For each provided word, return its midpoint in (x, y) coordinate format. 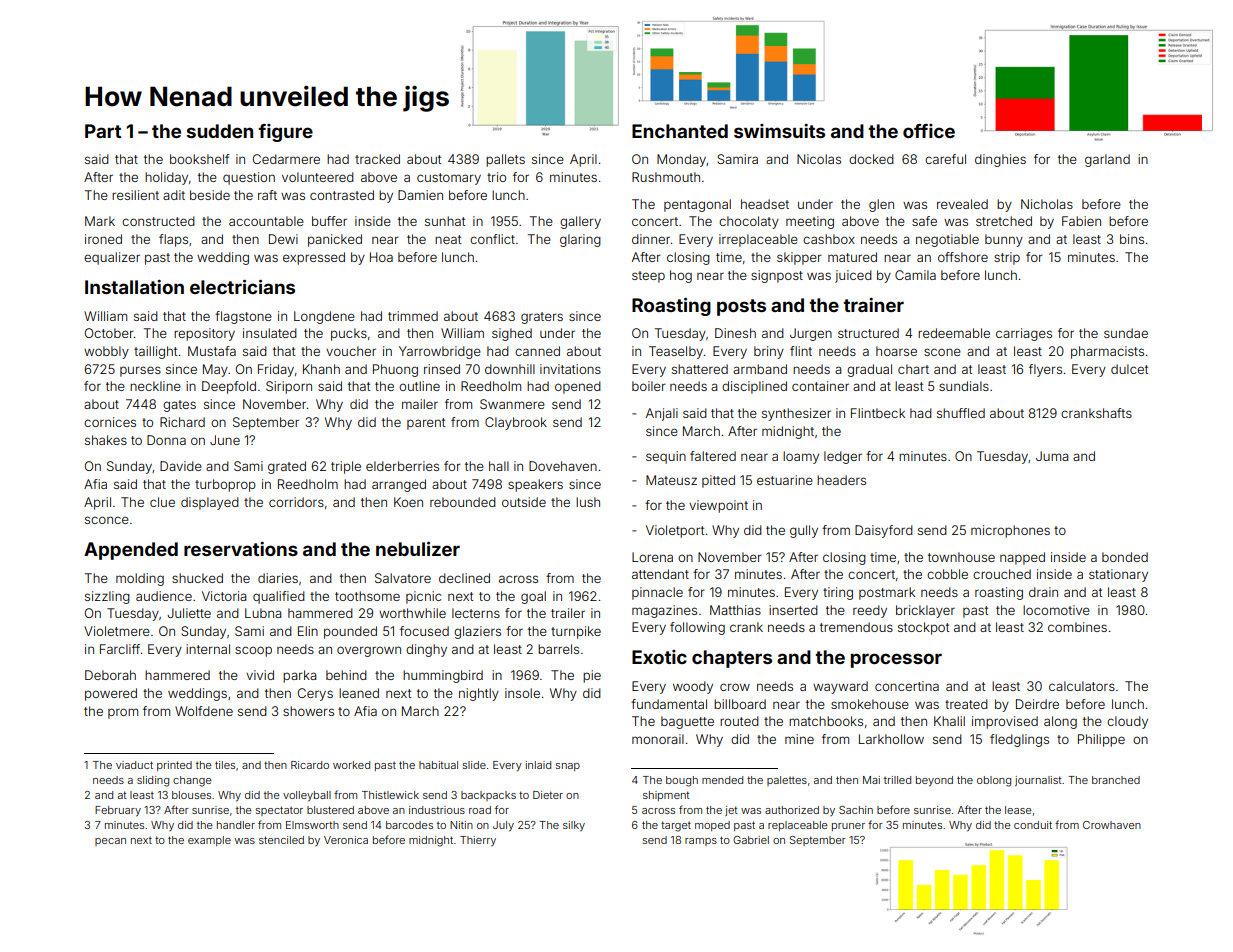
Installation (134, 287)
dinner (651, 239)
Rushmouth (666, 177)
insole (522, 693)
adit (174, 195)
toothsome (367, 596)
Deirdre (1037, 704)
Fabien (1081, 221)
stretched (1004, 221)
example (209, 841)
